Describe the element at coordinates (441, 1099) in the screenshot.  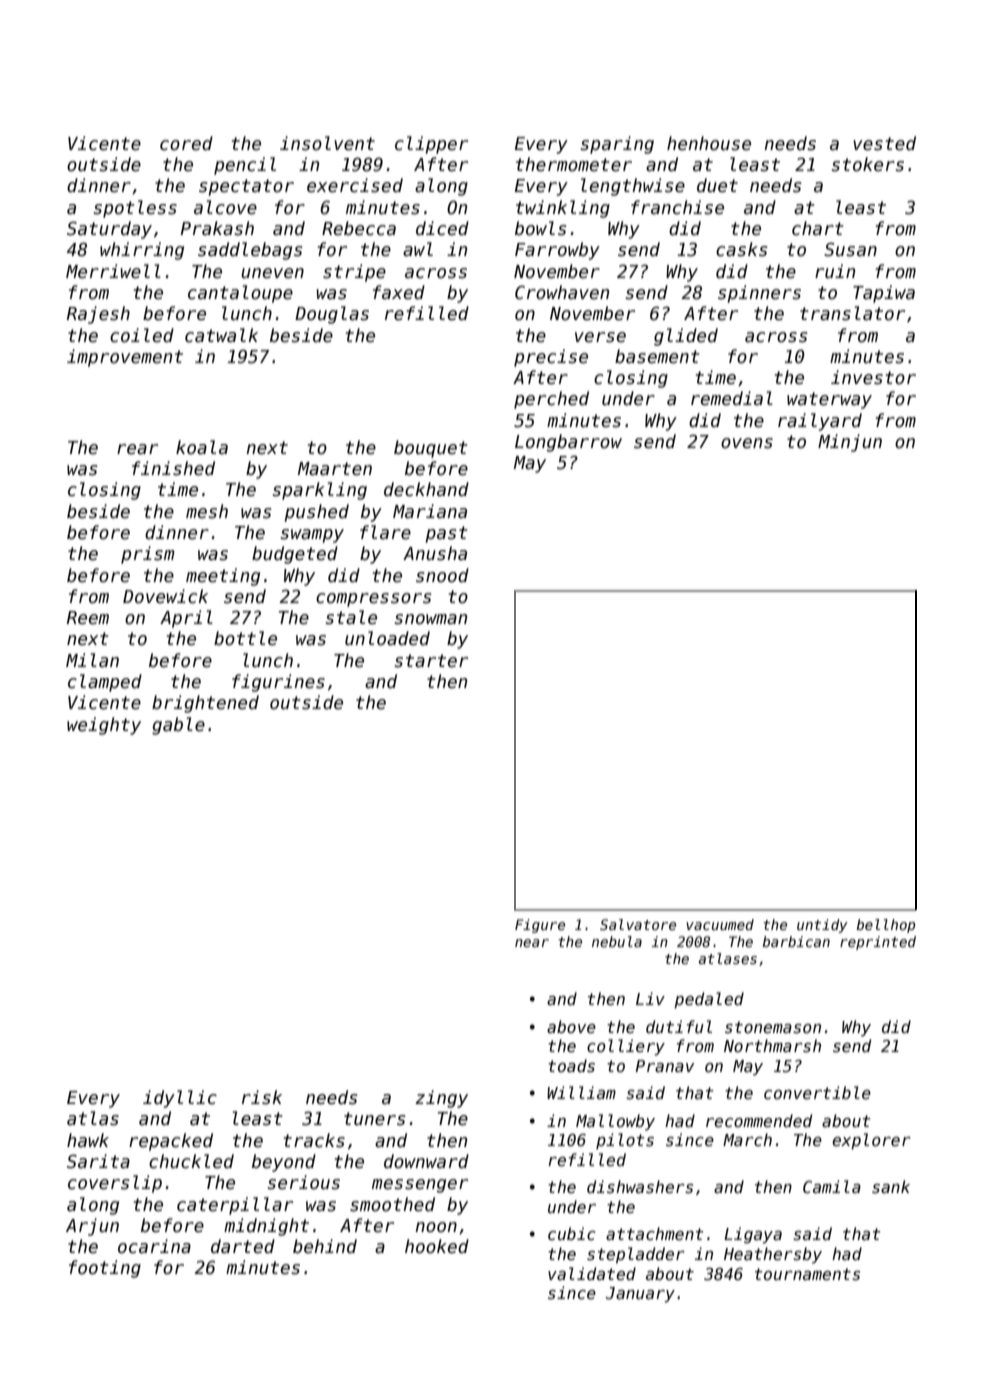
I see `zingy` at that location.
